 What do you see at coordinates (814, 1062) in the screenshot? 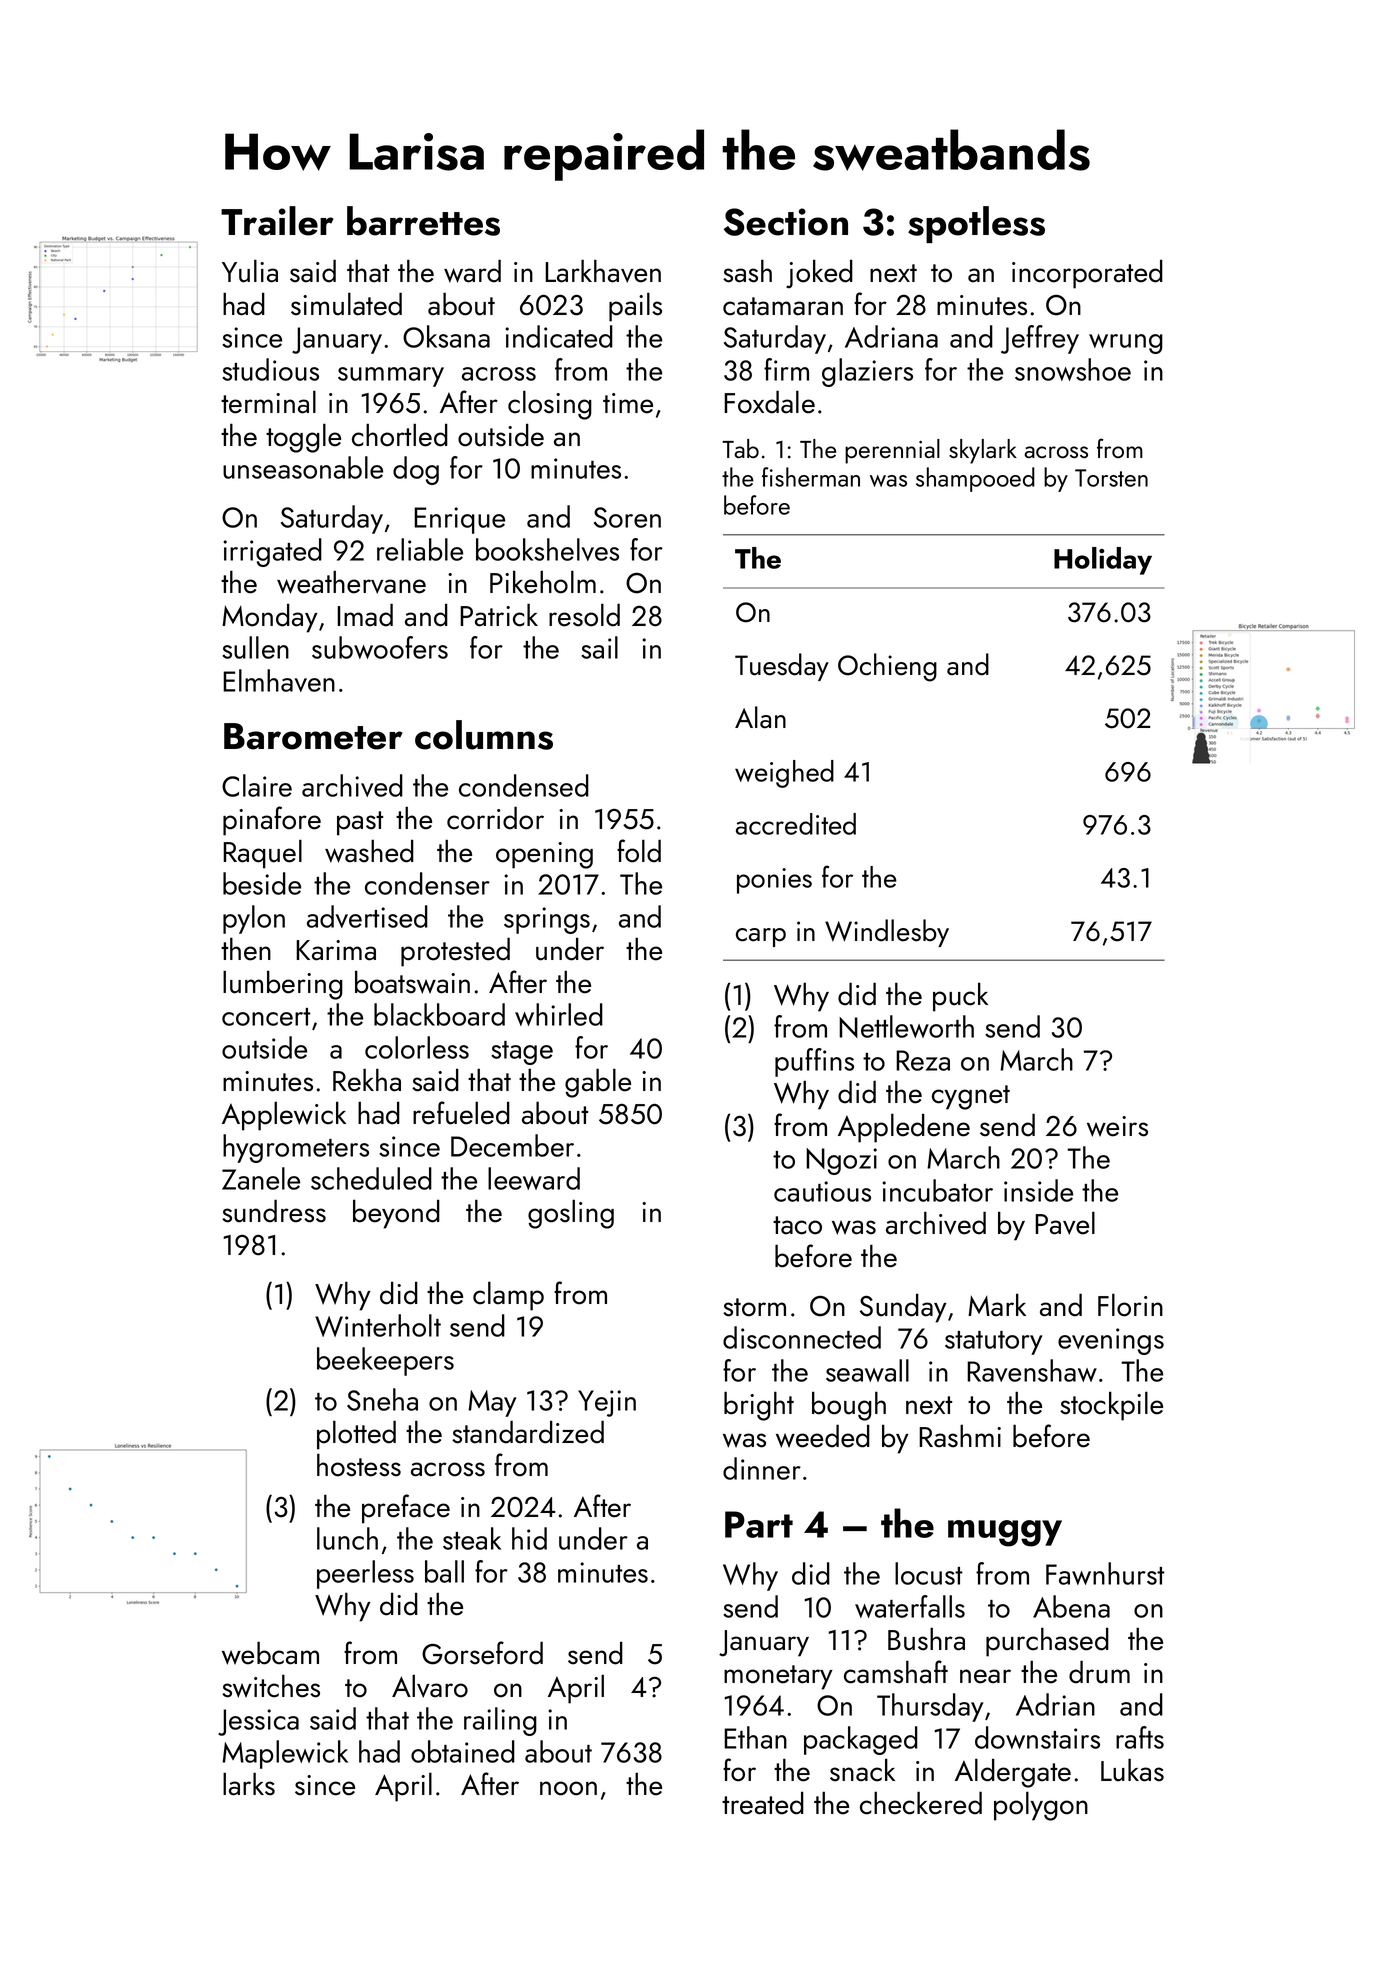
I see `puffins` at bounding box center [814, 1062].
